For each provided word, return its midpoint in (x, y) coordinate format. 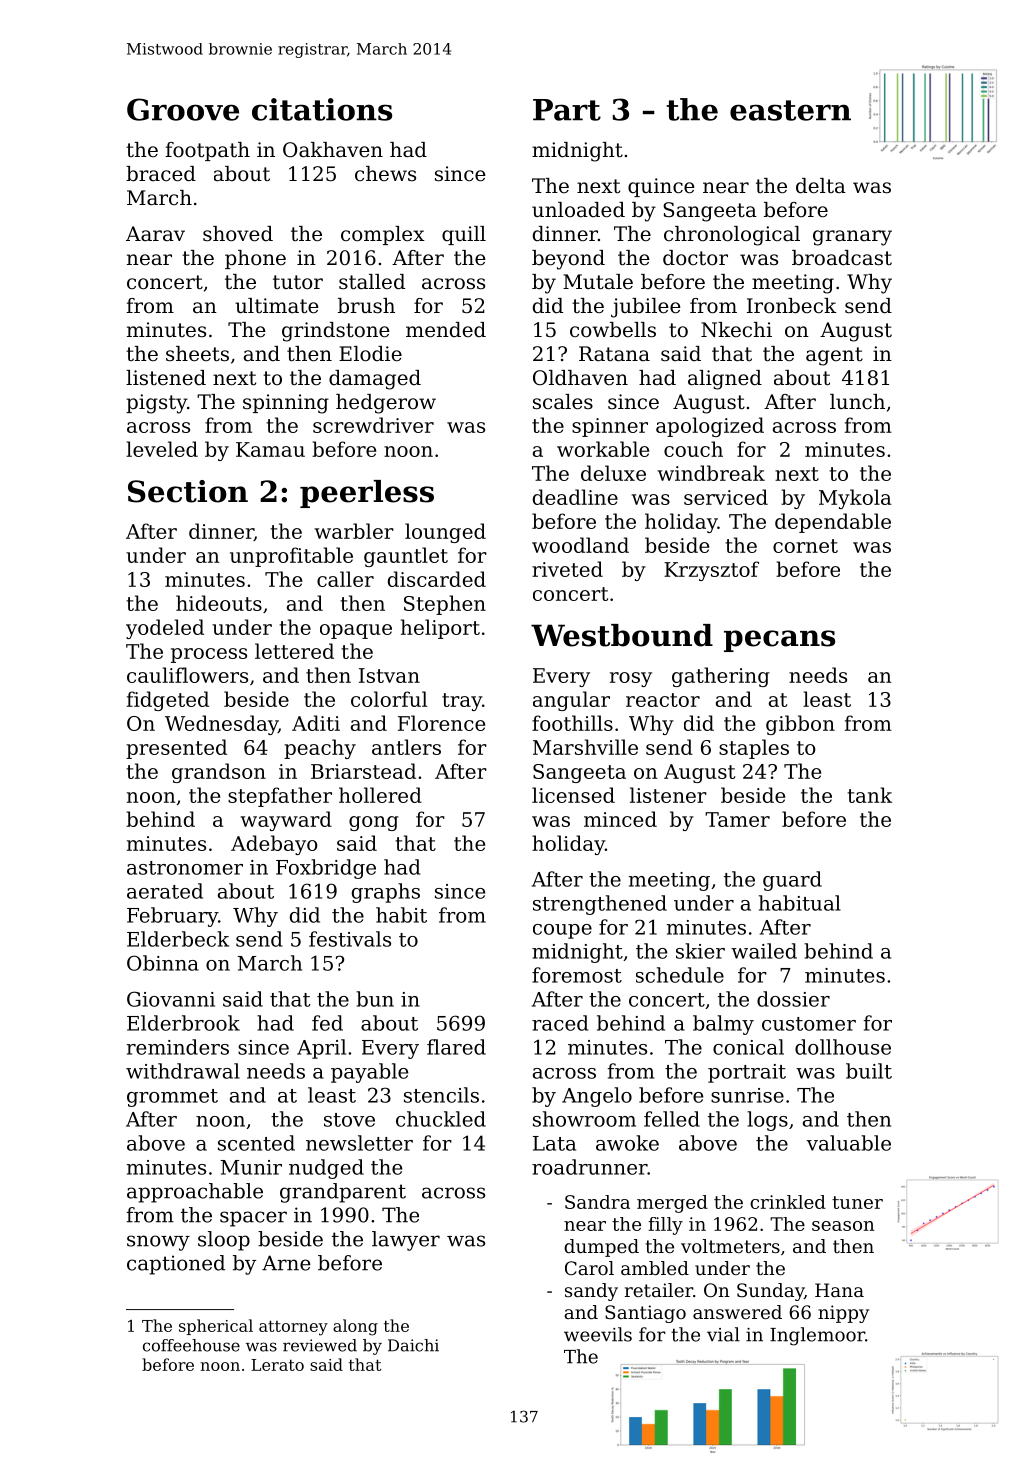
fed (327, 1023)
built (869, 1071)
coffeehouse (191, 1345)
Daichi (413, 1345)
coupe (562, 931)
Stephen (445, 605)
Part (567, 110)
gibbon (800, 725)
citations (322, 109)
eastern (790, 110)
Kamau (270, 449)
